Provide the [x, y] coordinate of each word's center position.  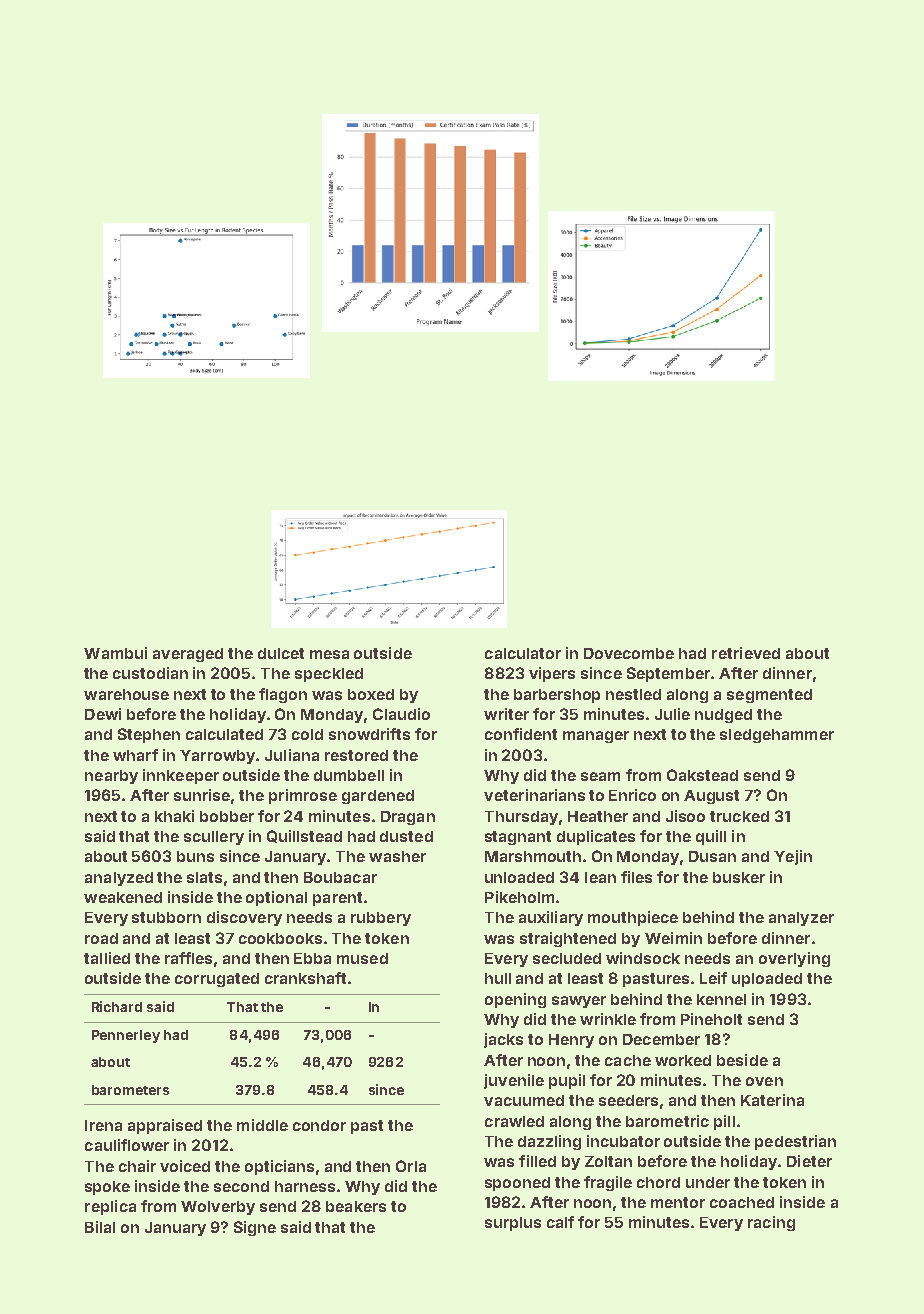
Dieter [809, 1161]
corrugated [217, 980]
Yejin [793, 857]
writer [506, 714]
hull [498, 978]
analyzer [801, 919]
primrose [303, 796]
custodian [150, 673]
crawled [514, 1121]
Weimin [673, 938]
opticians [279, 1167]
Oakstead [702, 775]
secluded [567, 958]
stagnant [518, 838]
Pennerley [126, 1036]
